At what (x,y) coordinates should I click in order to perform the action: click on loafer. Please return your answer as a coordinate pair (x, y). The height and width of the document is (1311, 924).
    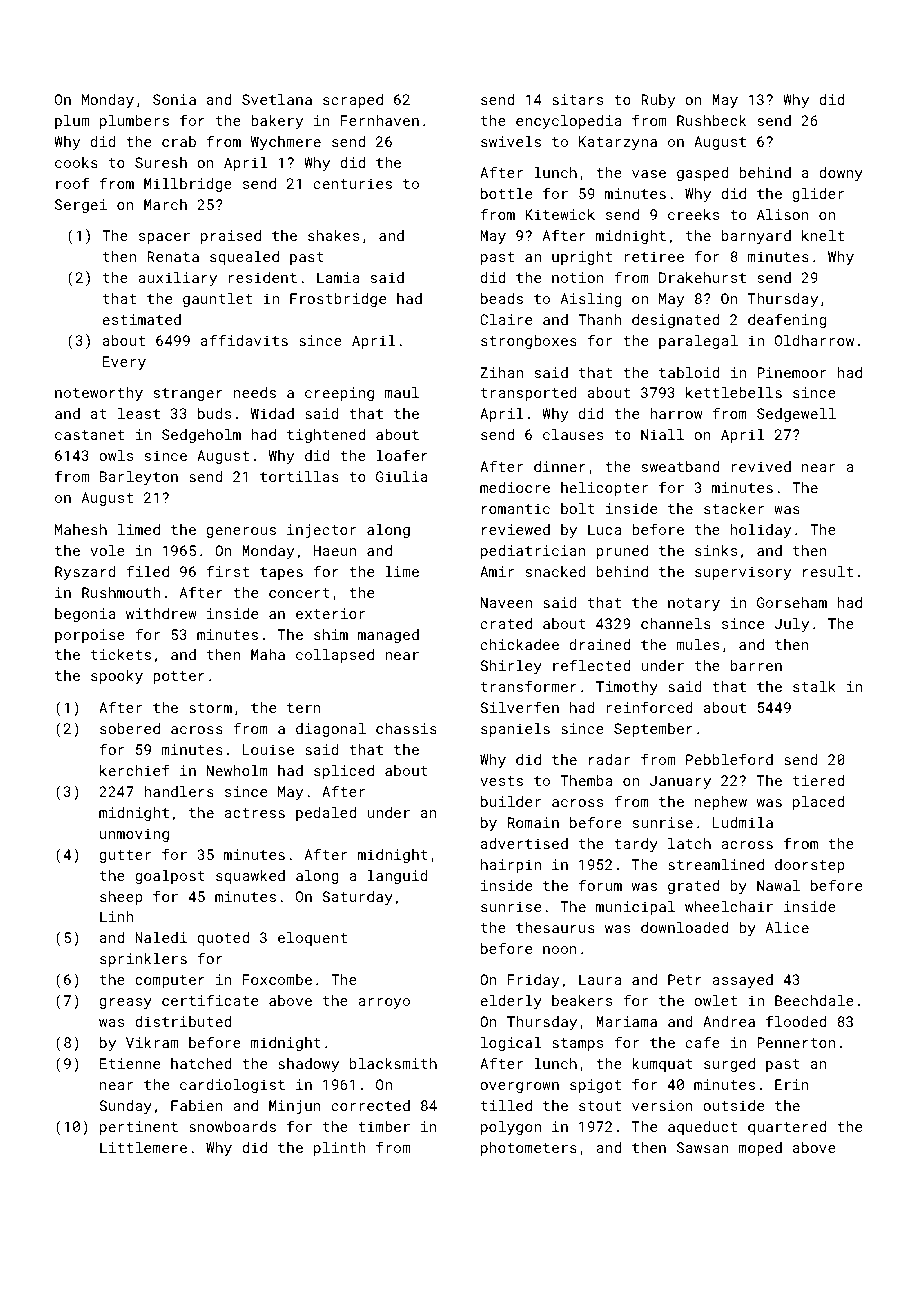
    Looking at the image, I should click on (402, 455).
